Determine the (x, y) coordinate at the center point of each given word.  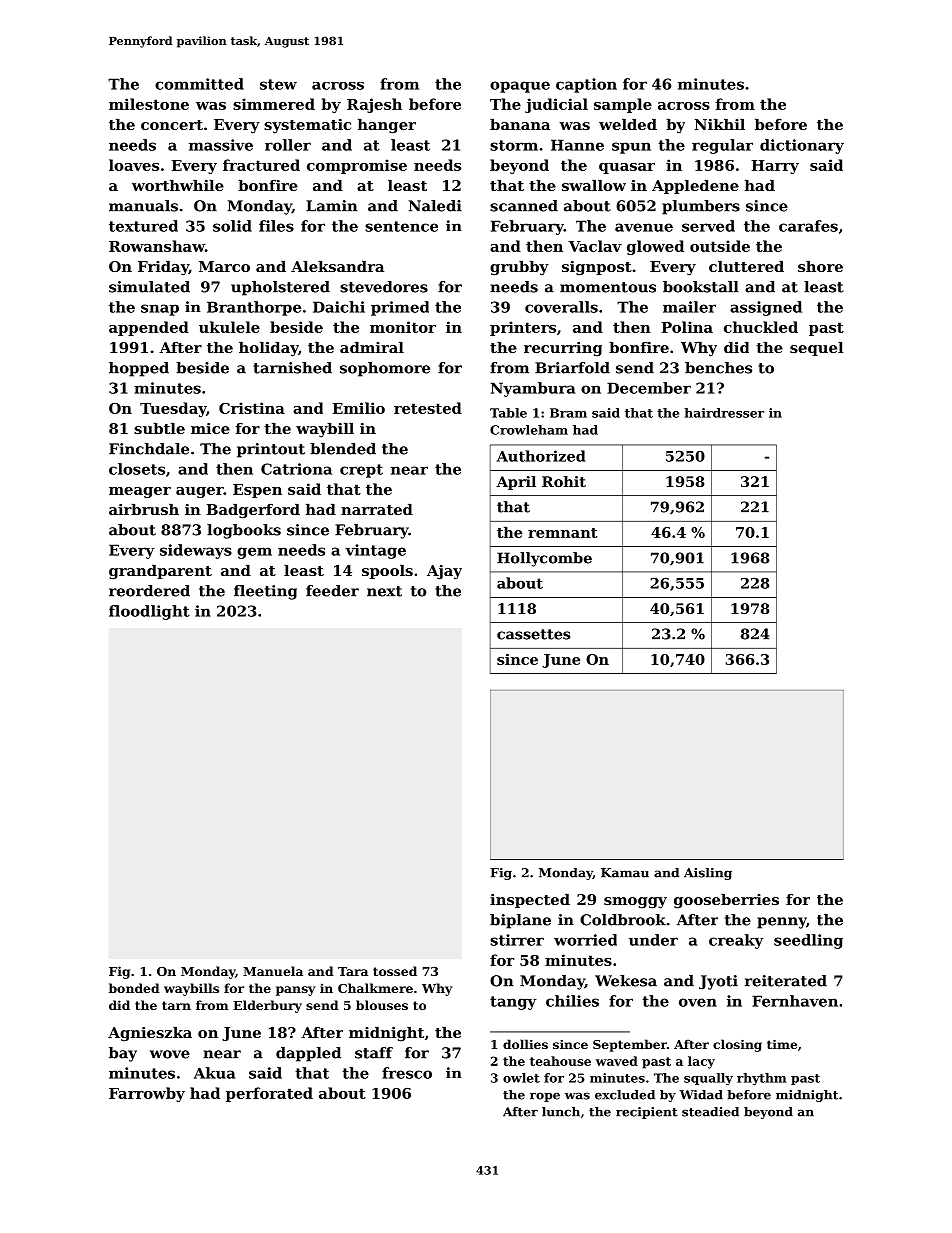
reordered (149, 591)
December (649, 388)
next (384, 591)
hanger (387, 126)
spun (631, 148)
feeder (332, 591)
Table (508, 413)
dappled (308, 1054)
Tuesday (173, 409)
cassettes (533, 634)
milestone (149, 104)
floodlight (149, 612)
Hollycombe (544, 559)
